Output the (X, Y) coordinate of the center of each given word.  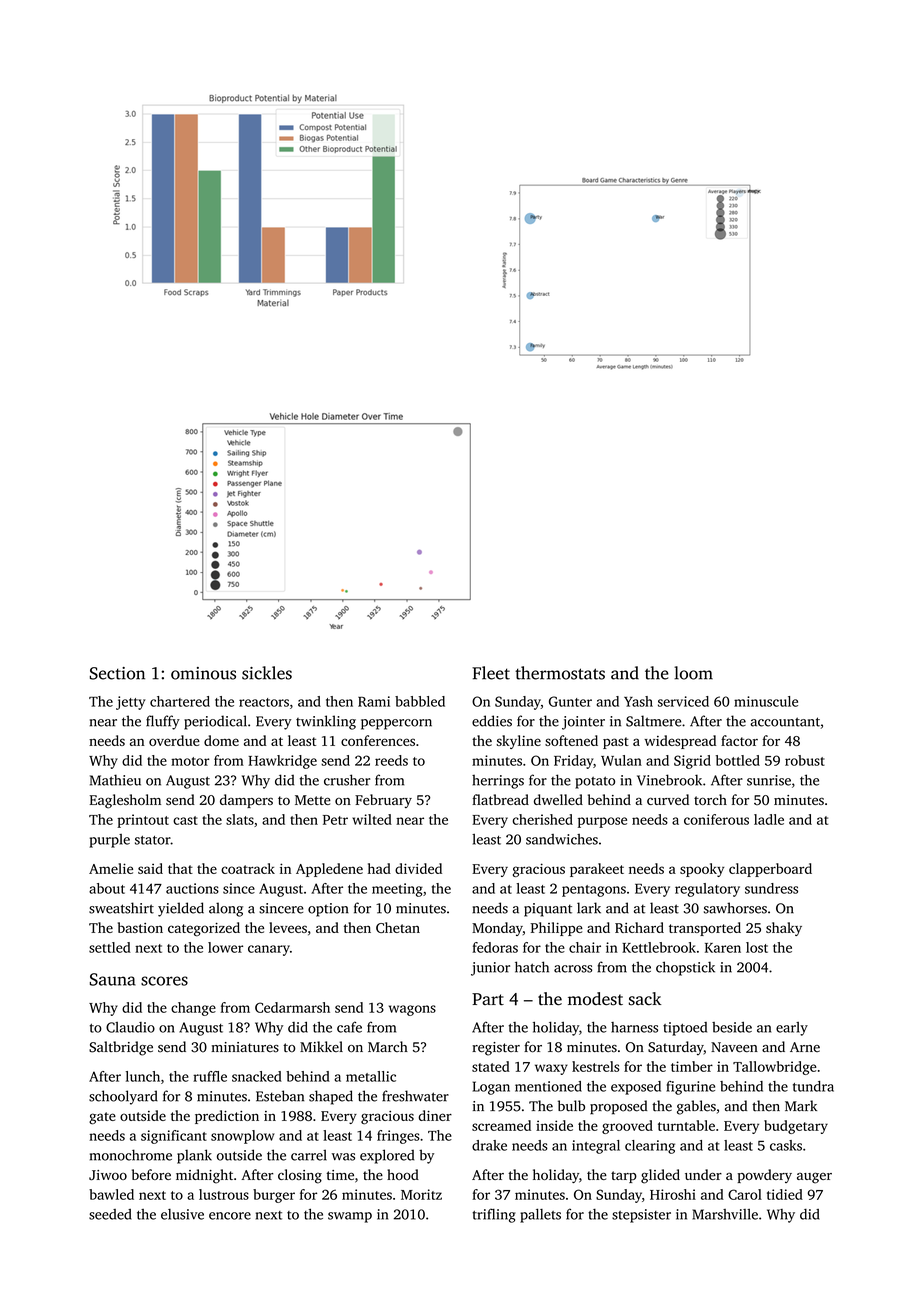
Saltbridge (121, 1048)
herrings (498, 782)
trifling (494, 1215)
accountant (785, 722)
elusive (182, 1214)
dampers (246, 801)
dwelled (558, 799)
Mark (801, 1106)
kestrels (595, 1066)
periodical (215, 722)
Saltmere (653, 721)
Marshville (725, 1214)
